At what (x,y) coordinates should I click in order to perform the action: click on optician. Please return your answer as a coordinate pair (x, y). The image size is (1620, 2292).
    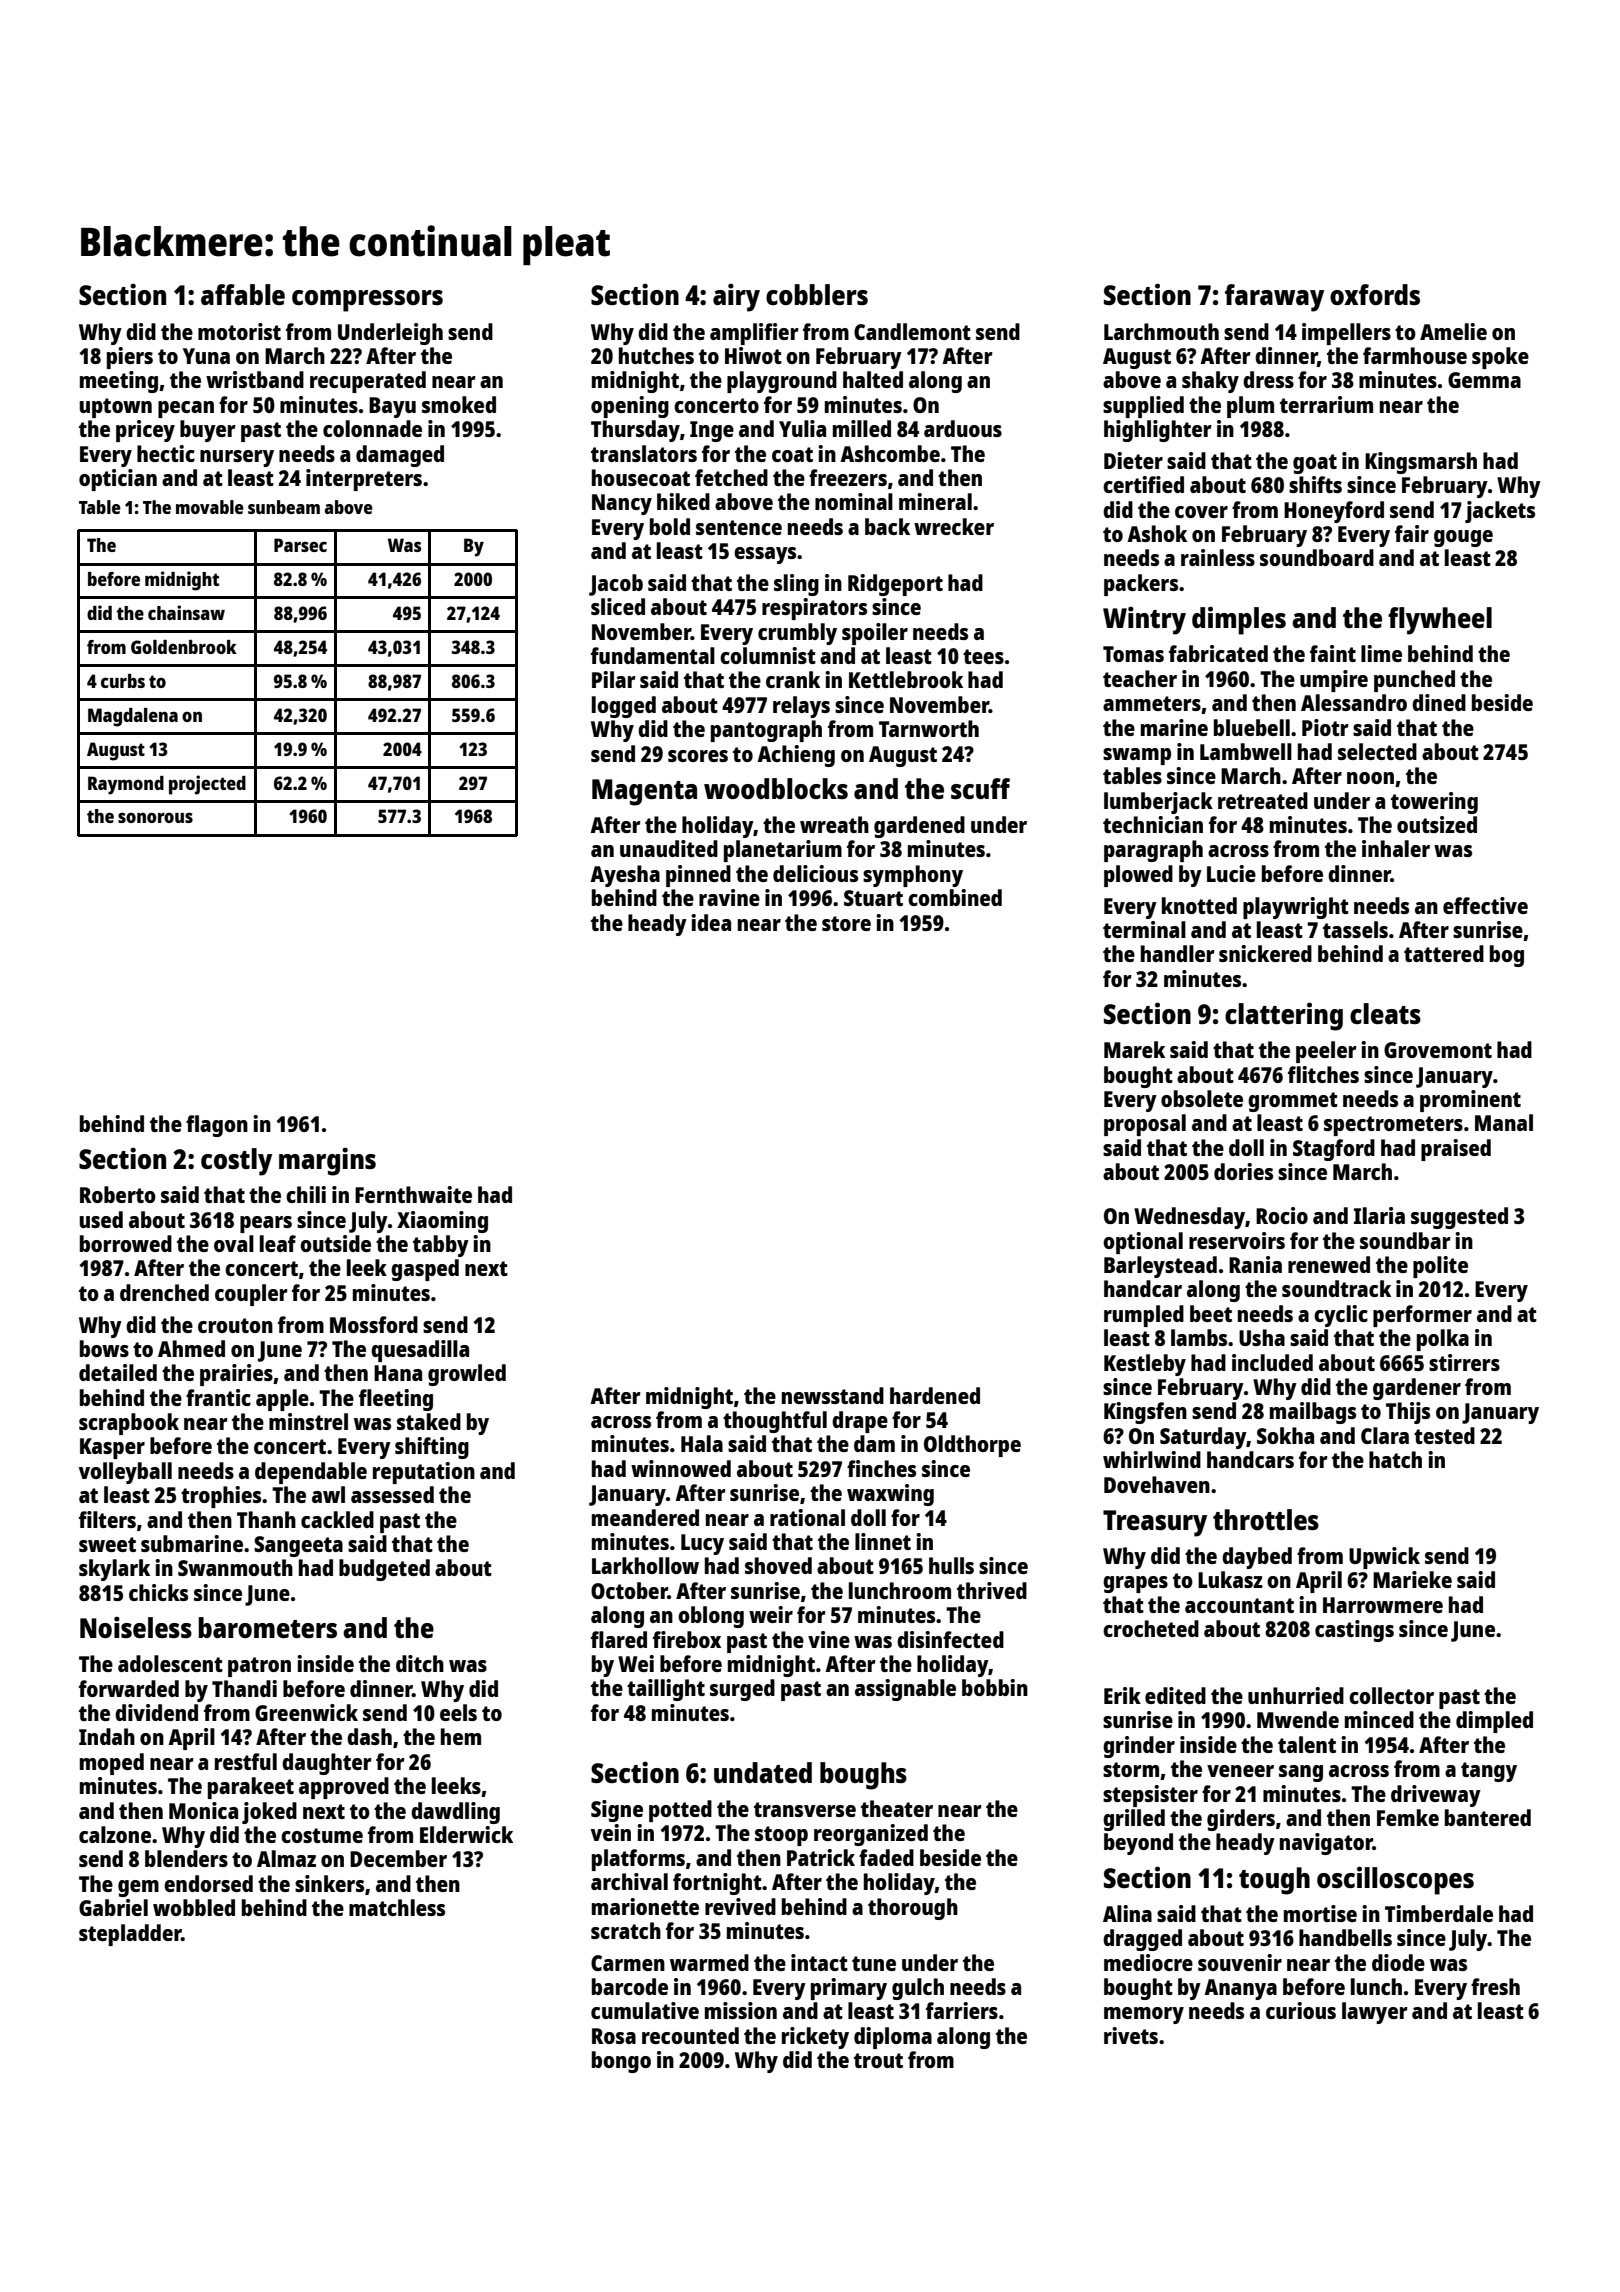
    Looking at the image, I should click on (118, 480).
